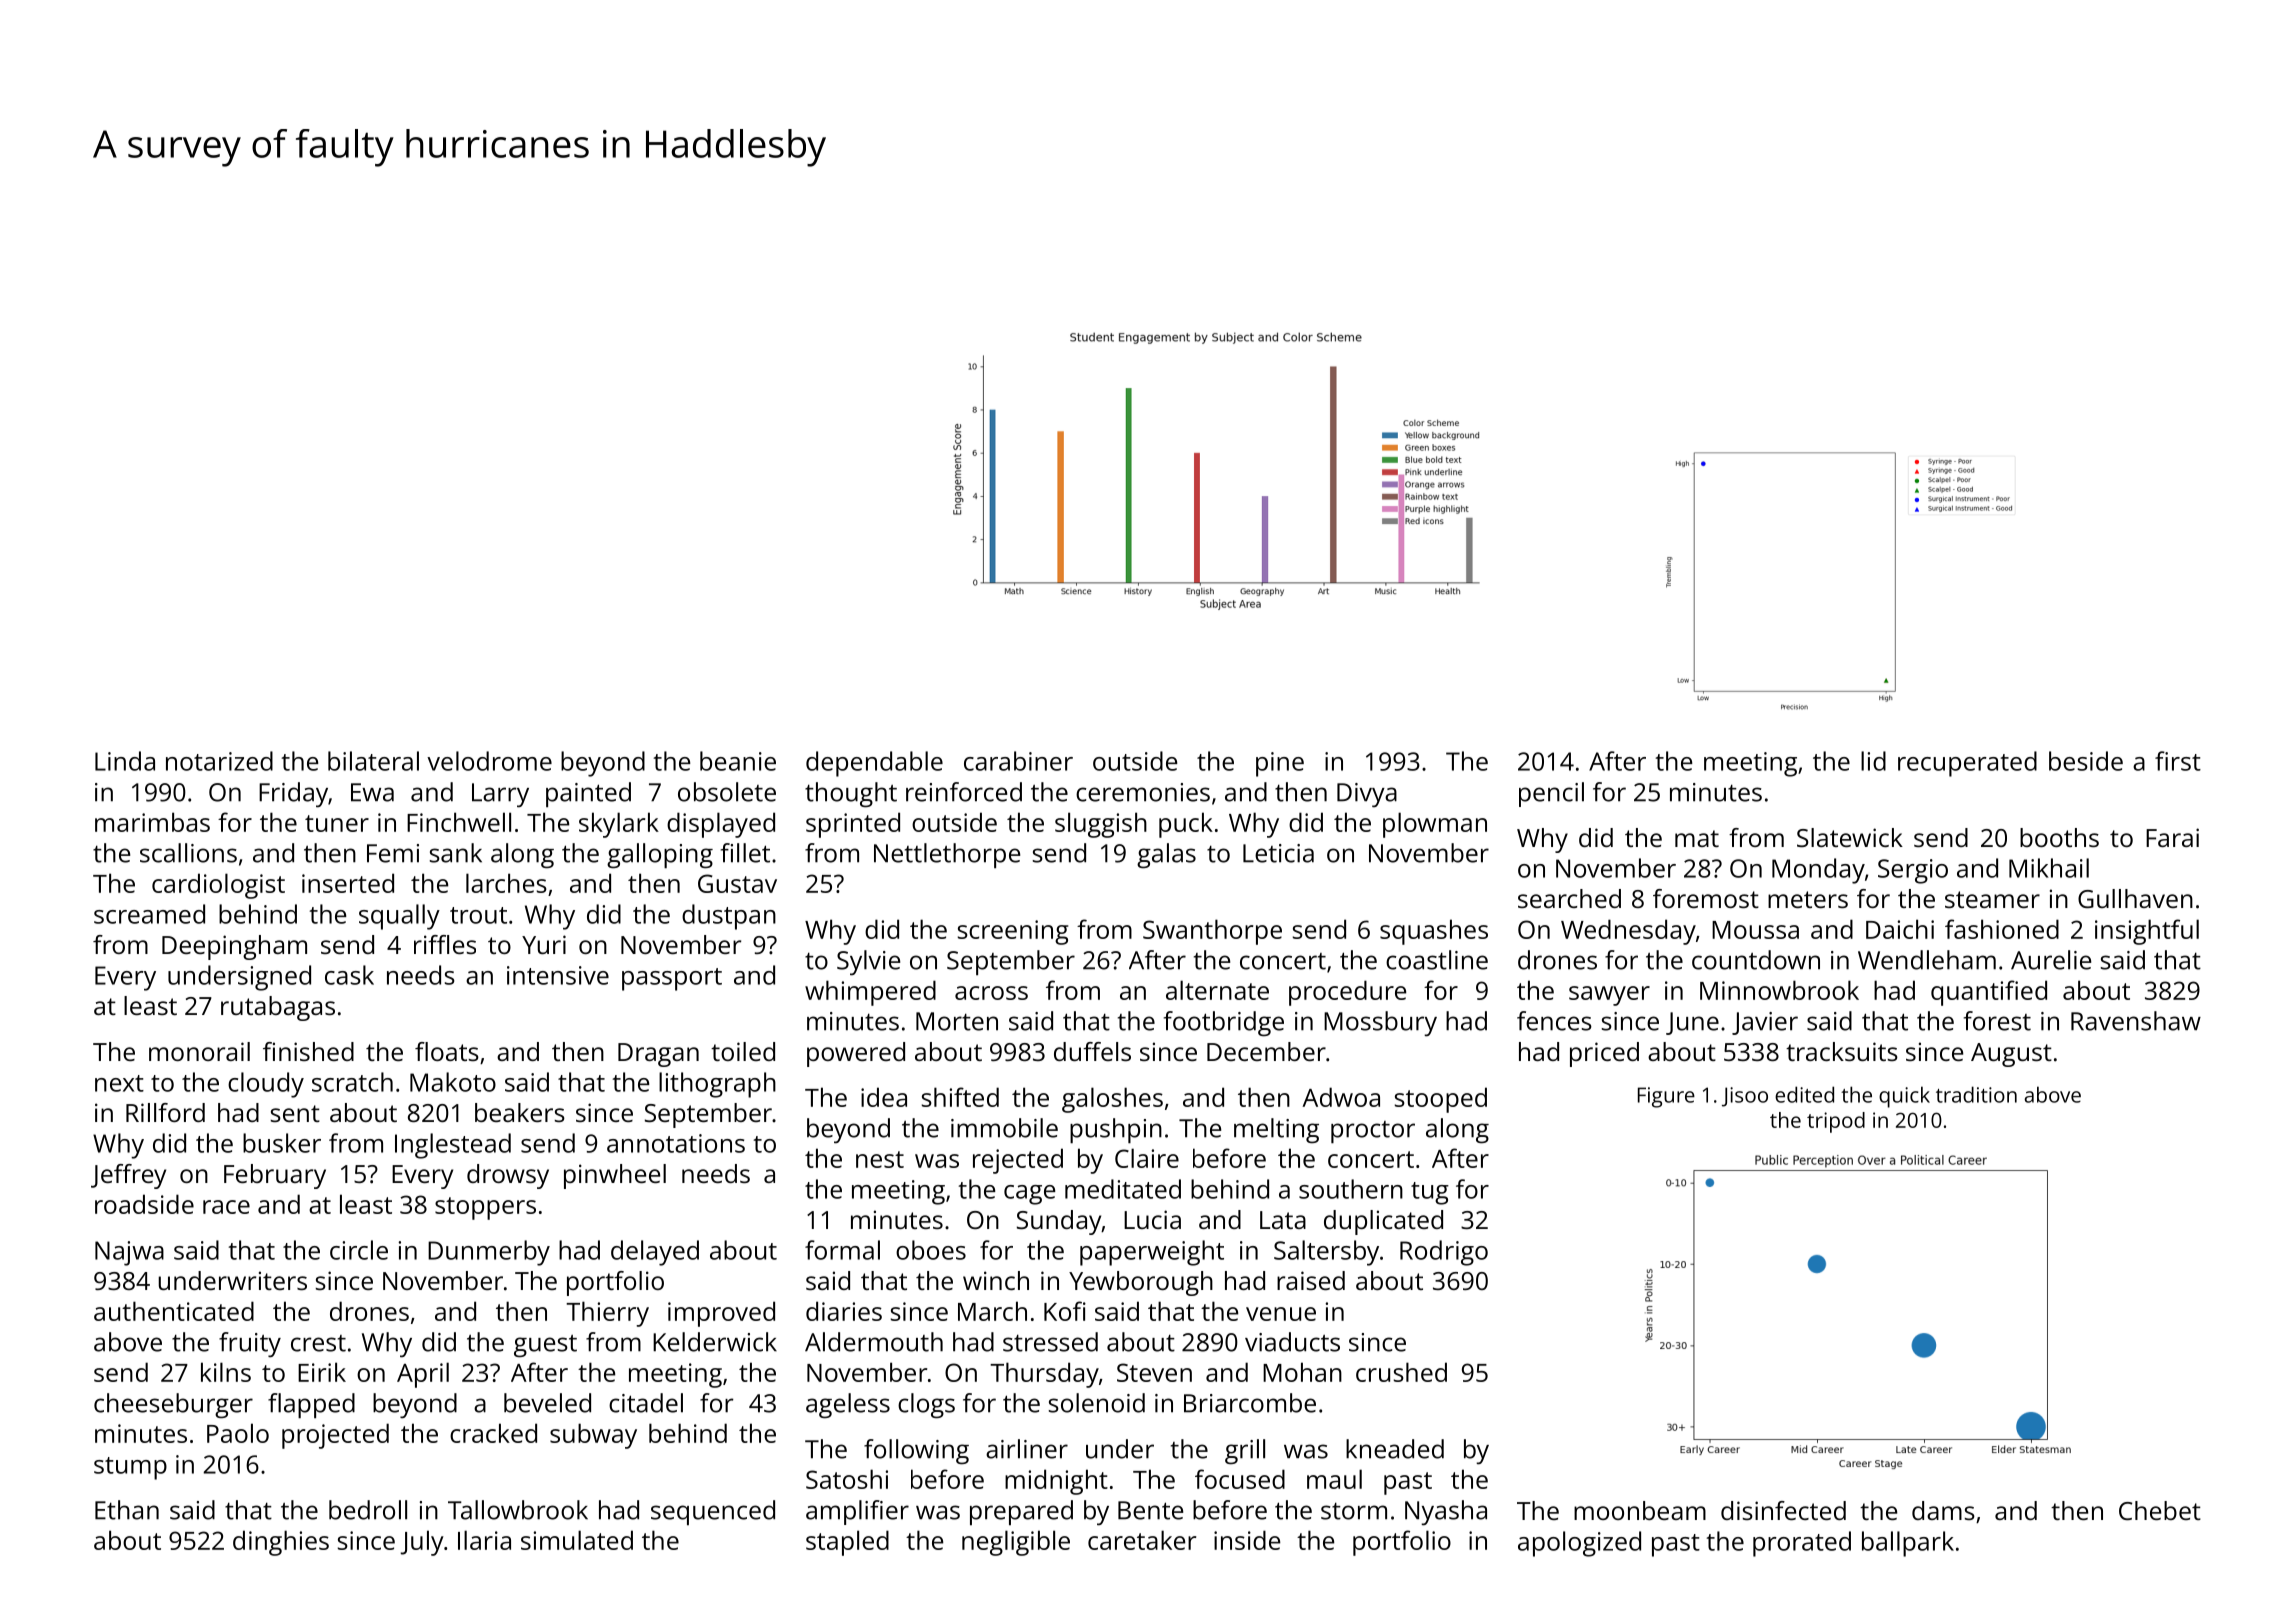 The width and height of the page is (2294, 1622). Describe the element at coordinates (1065, 1311) in the page. I see `Kofi` at that location.
